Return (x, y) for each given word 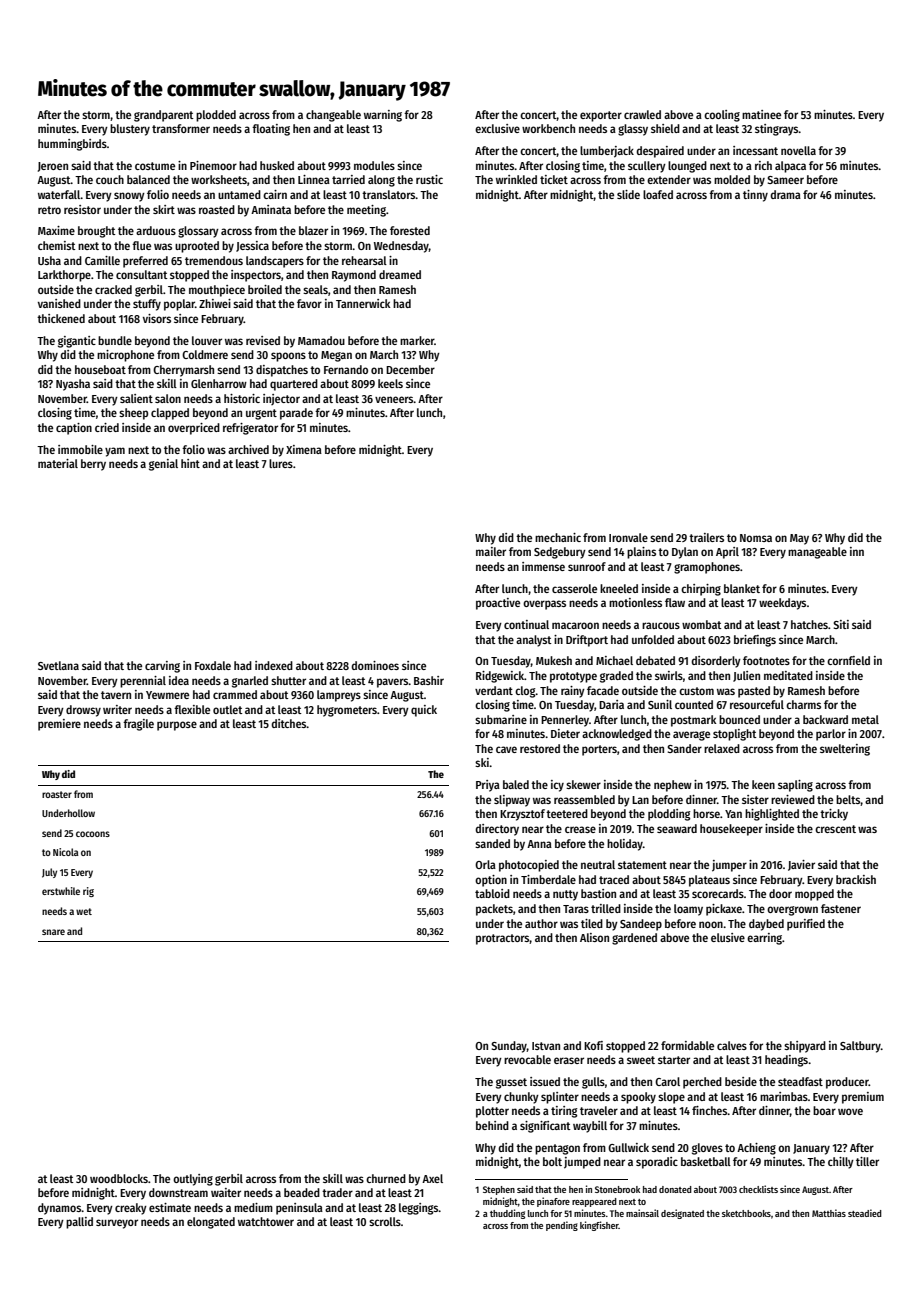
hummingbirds (72, 145)
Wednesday (401, 247)
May (799, 539)
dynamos (60, 1209)
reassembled (584, 799)
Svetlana (58, 665)
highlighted (772, 815)
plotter (492, 1112)
